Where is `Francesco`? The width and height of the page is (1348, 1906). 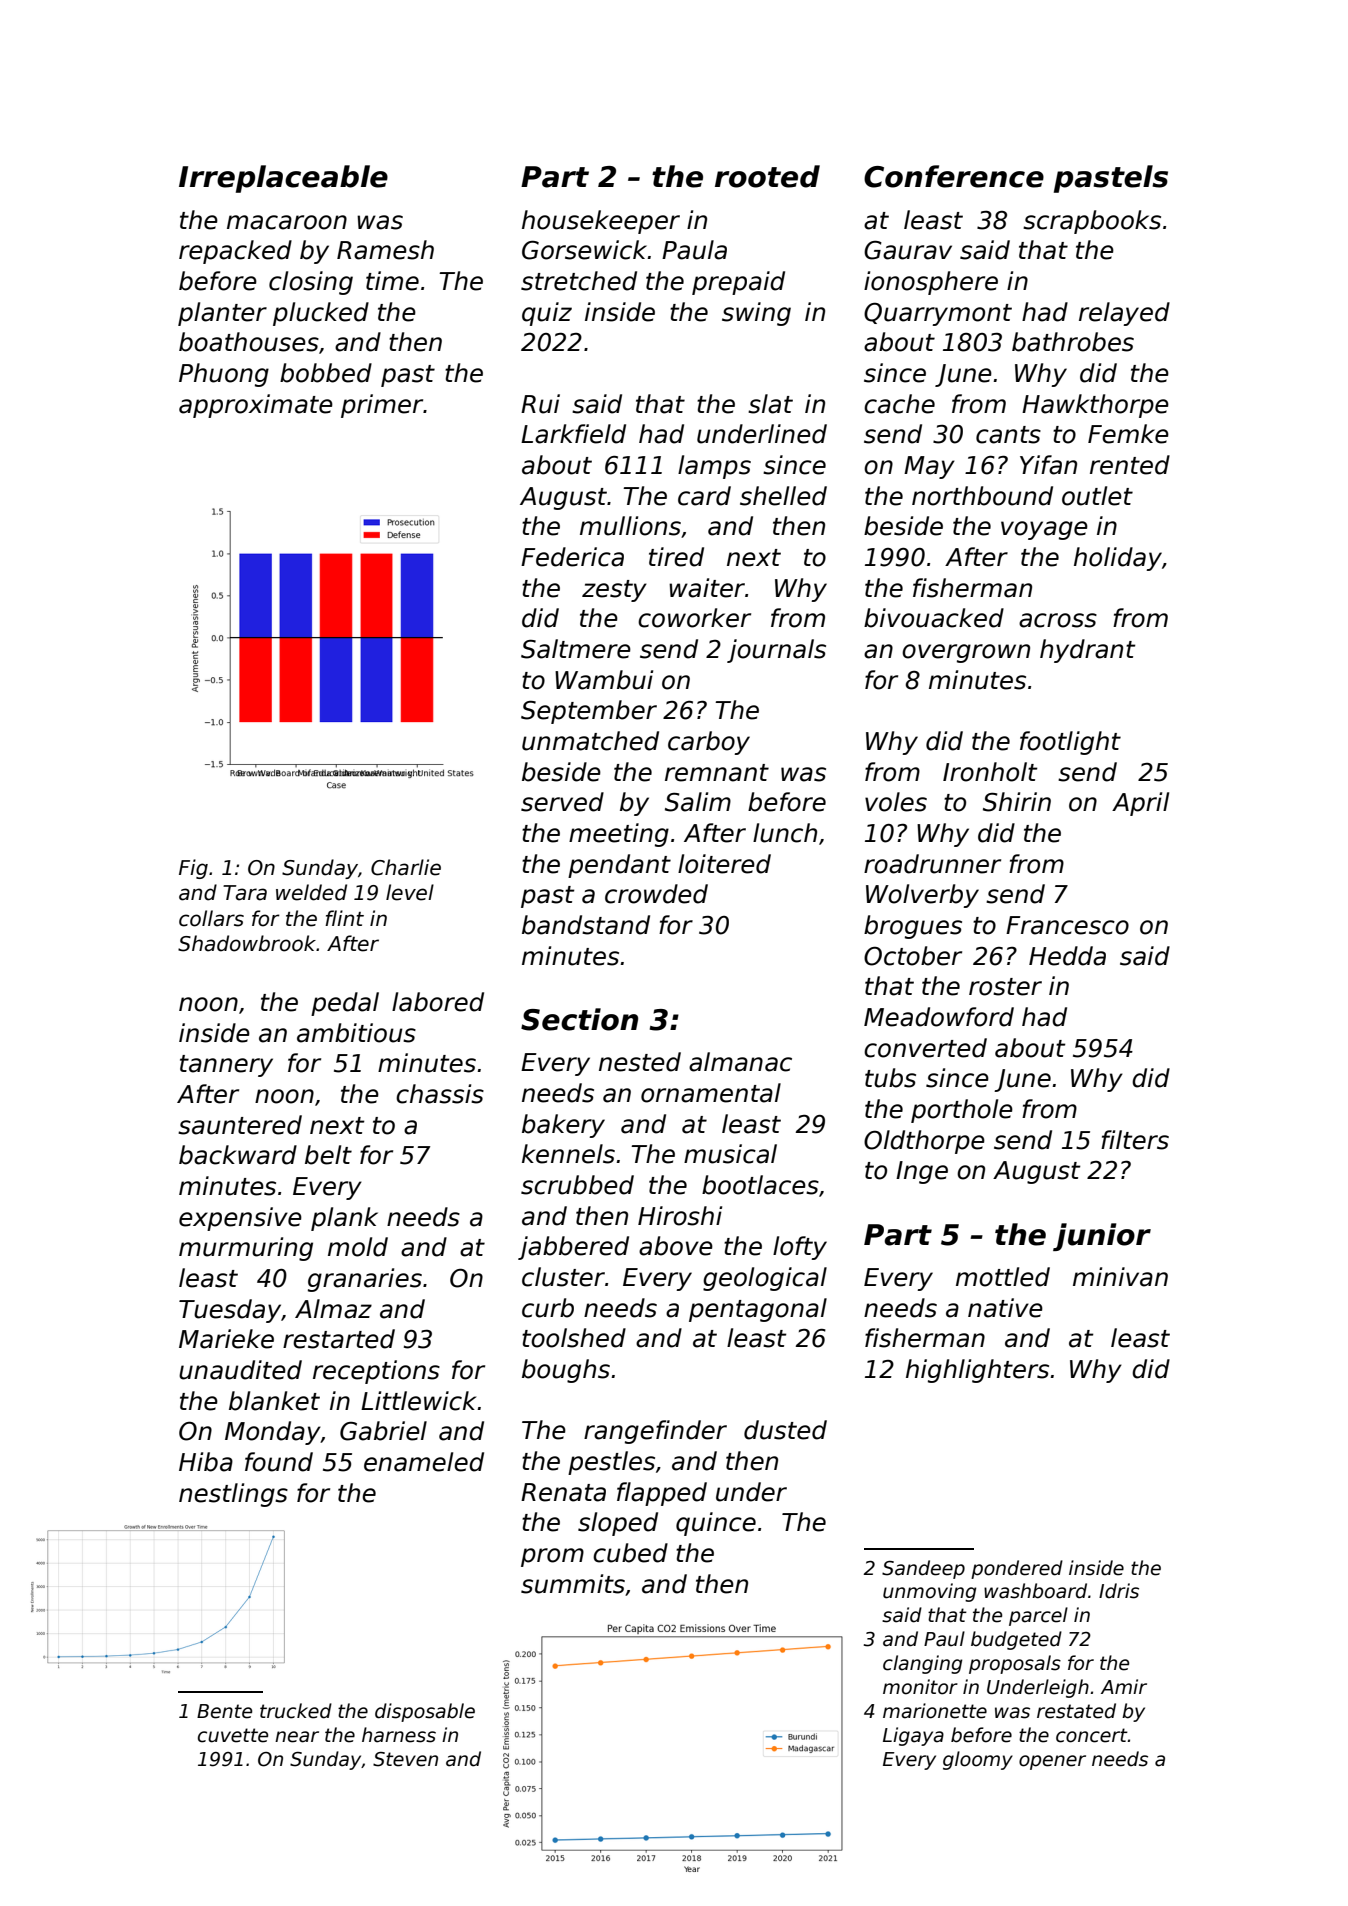
Francesco is located at coordinates (1067, 925).
